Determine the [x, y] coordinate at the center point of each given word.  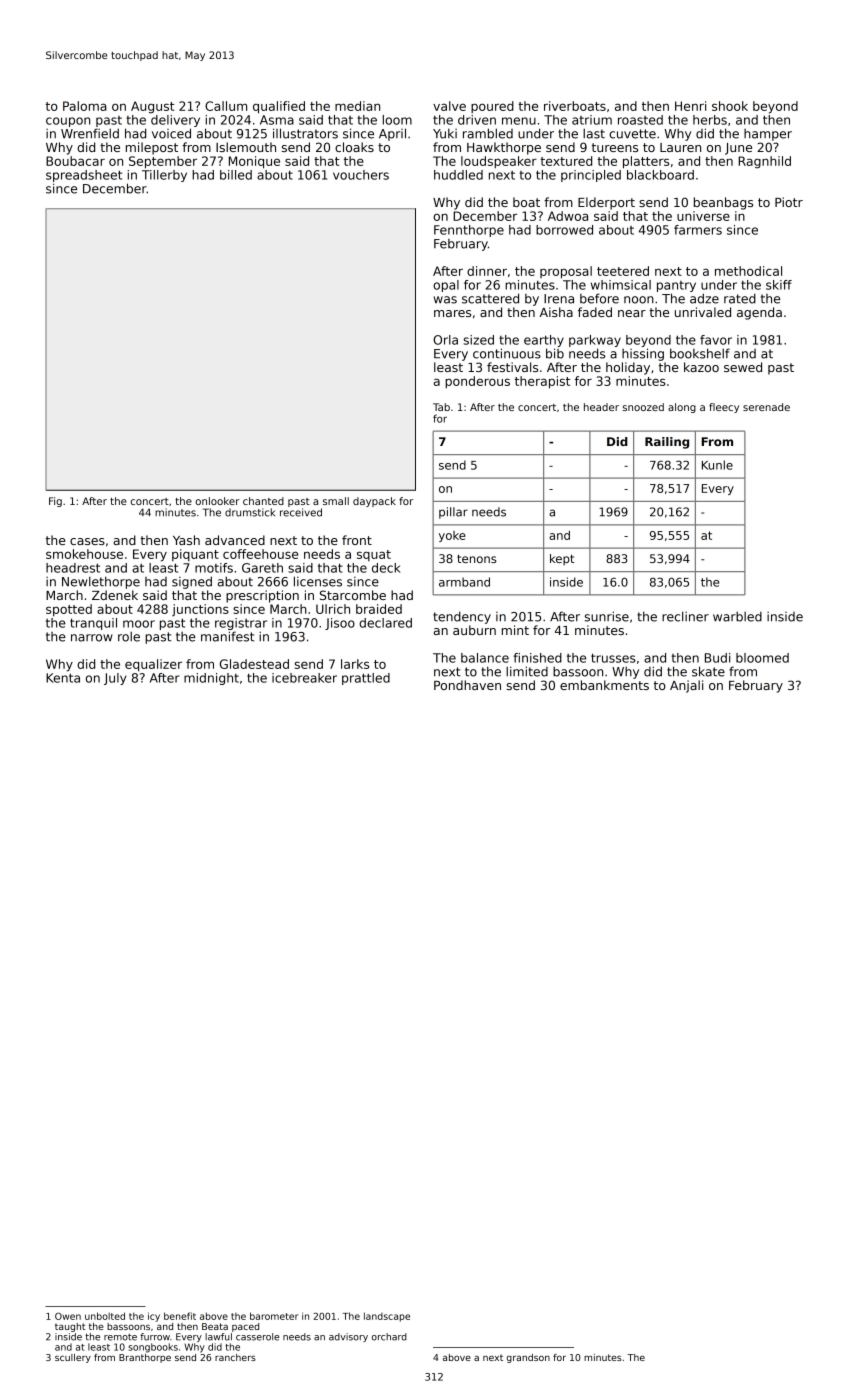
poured [492, 107]
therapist [542, 382]
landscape [387, 1317]
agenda [759, 313]
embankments [604, 685]
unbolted [105, 1316]
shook [730, 106]
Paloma [85, 106]
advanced [235, 540]
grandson [528, 1358]
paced [245, 1327]
